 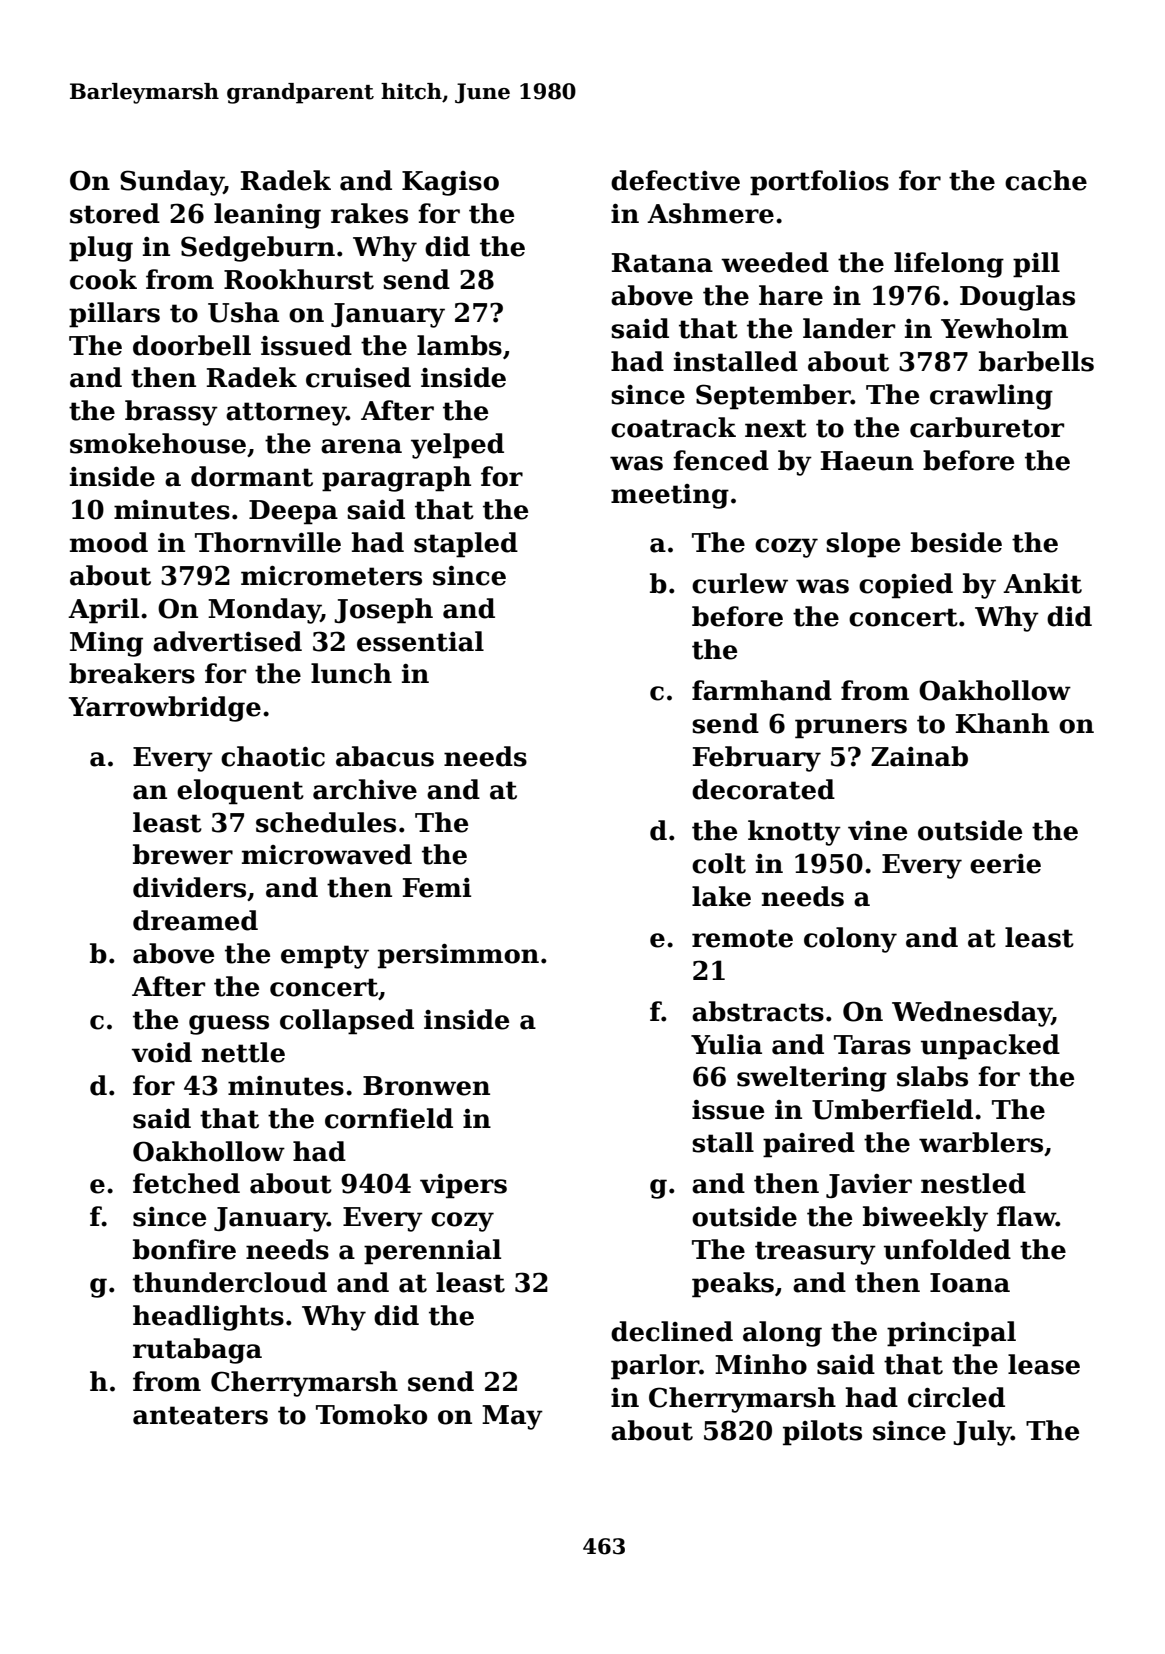 I want to click on weeded, so click(x=775, y=262).
